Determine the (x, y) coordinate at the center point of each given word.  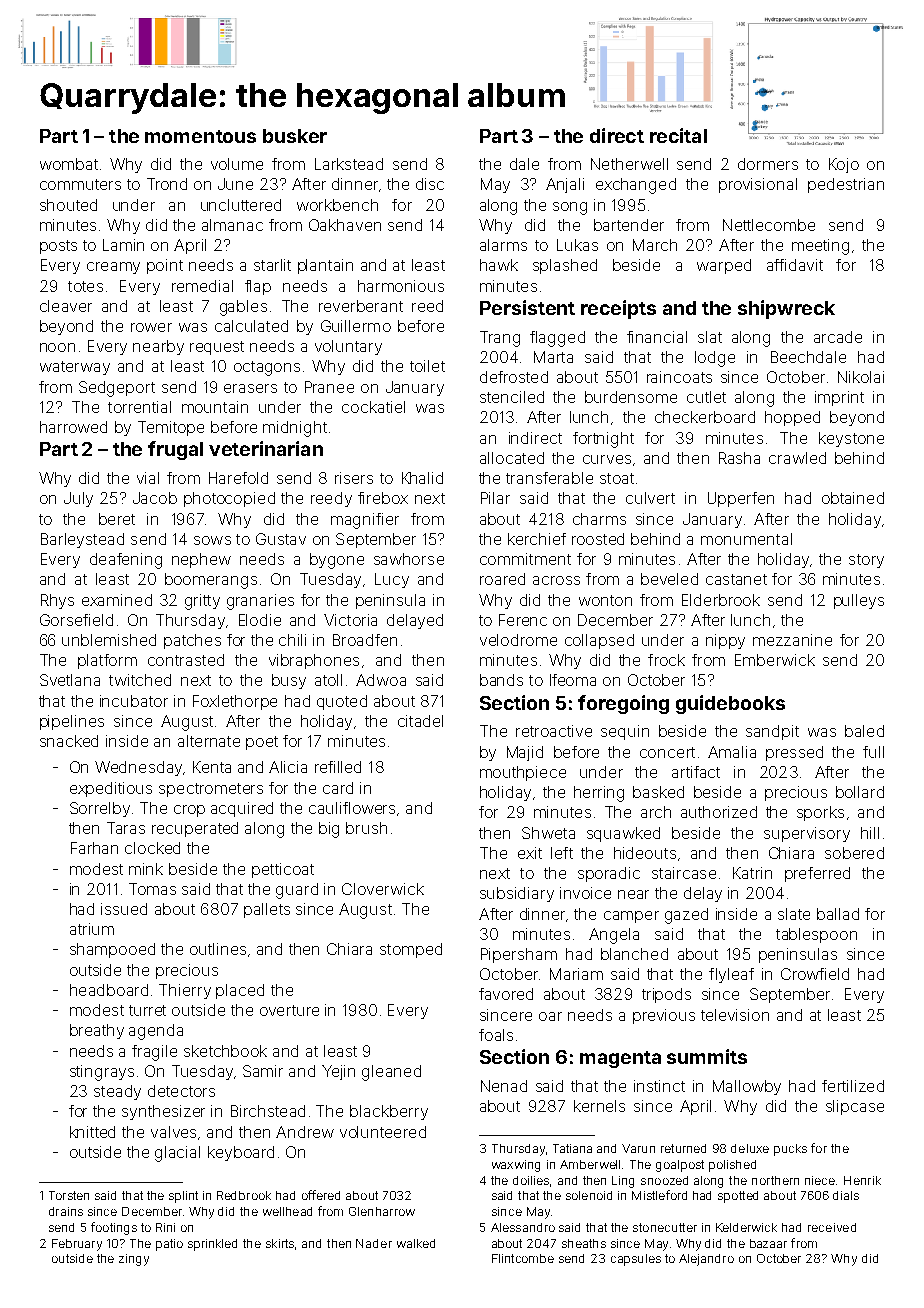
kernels (599, 1106)
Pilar (495, 498)
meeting (820, 247)
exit (530, 853)
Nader (374, 1243)
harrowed (73, 427)
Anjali (565, 185)
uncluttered (241, 205)
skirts (280, 1243)
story (866, 561)
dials (846, 1195)
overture (289, 1010)
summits (707, 1056)
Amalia (732, 752)
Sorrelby (100, 809)
